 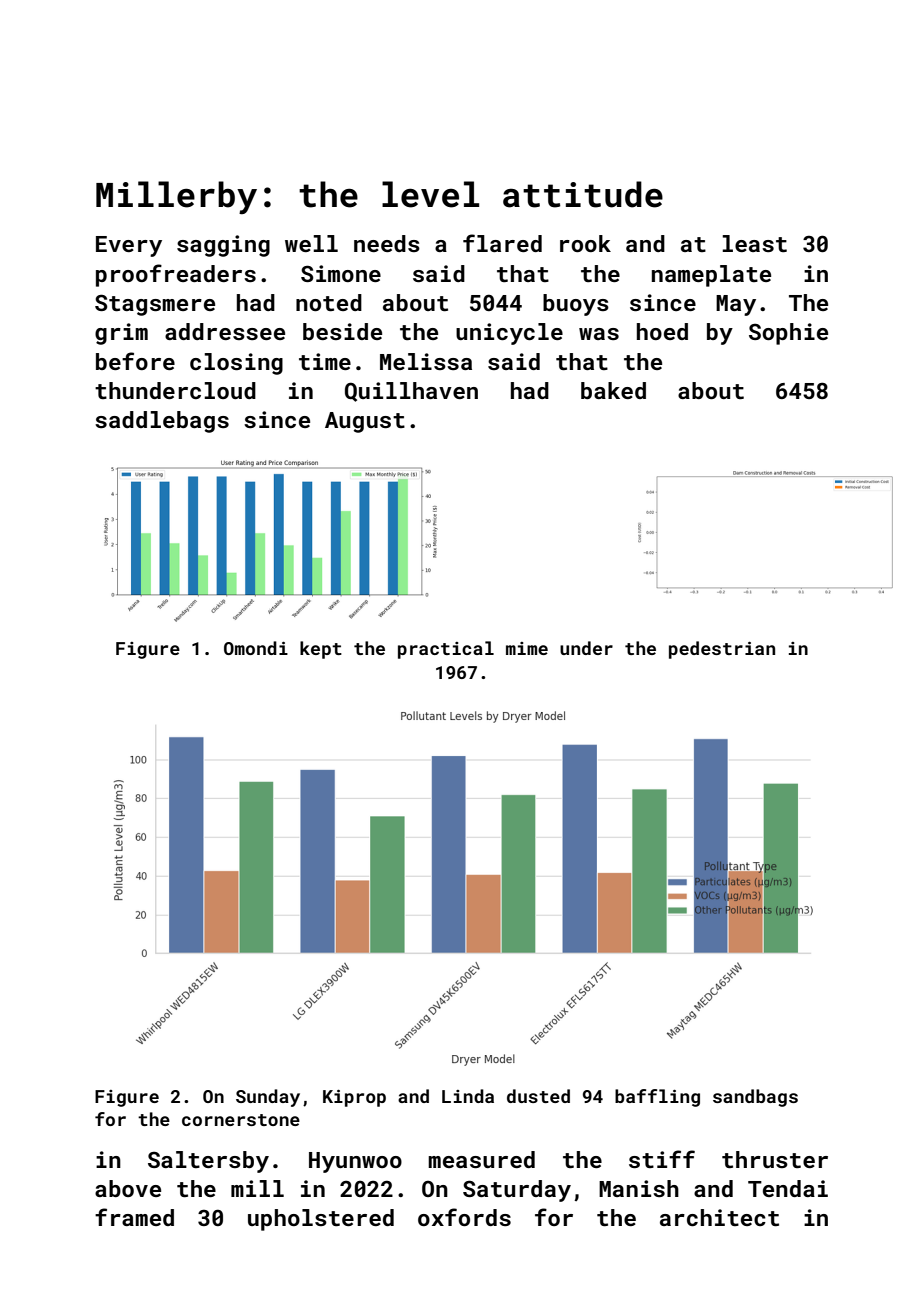 I want to click on Melissa, so click(x=426, y=361).
